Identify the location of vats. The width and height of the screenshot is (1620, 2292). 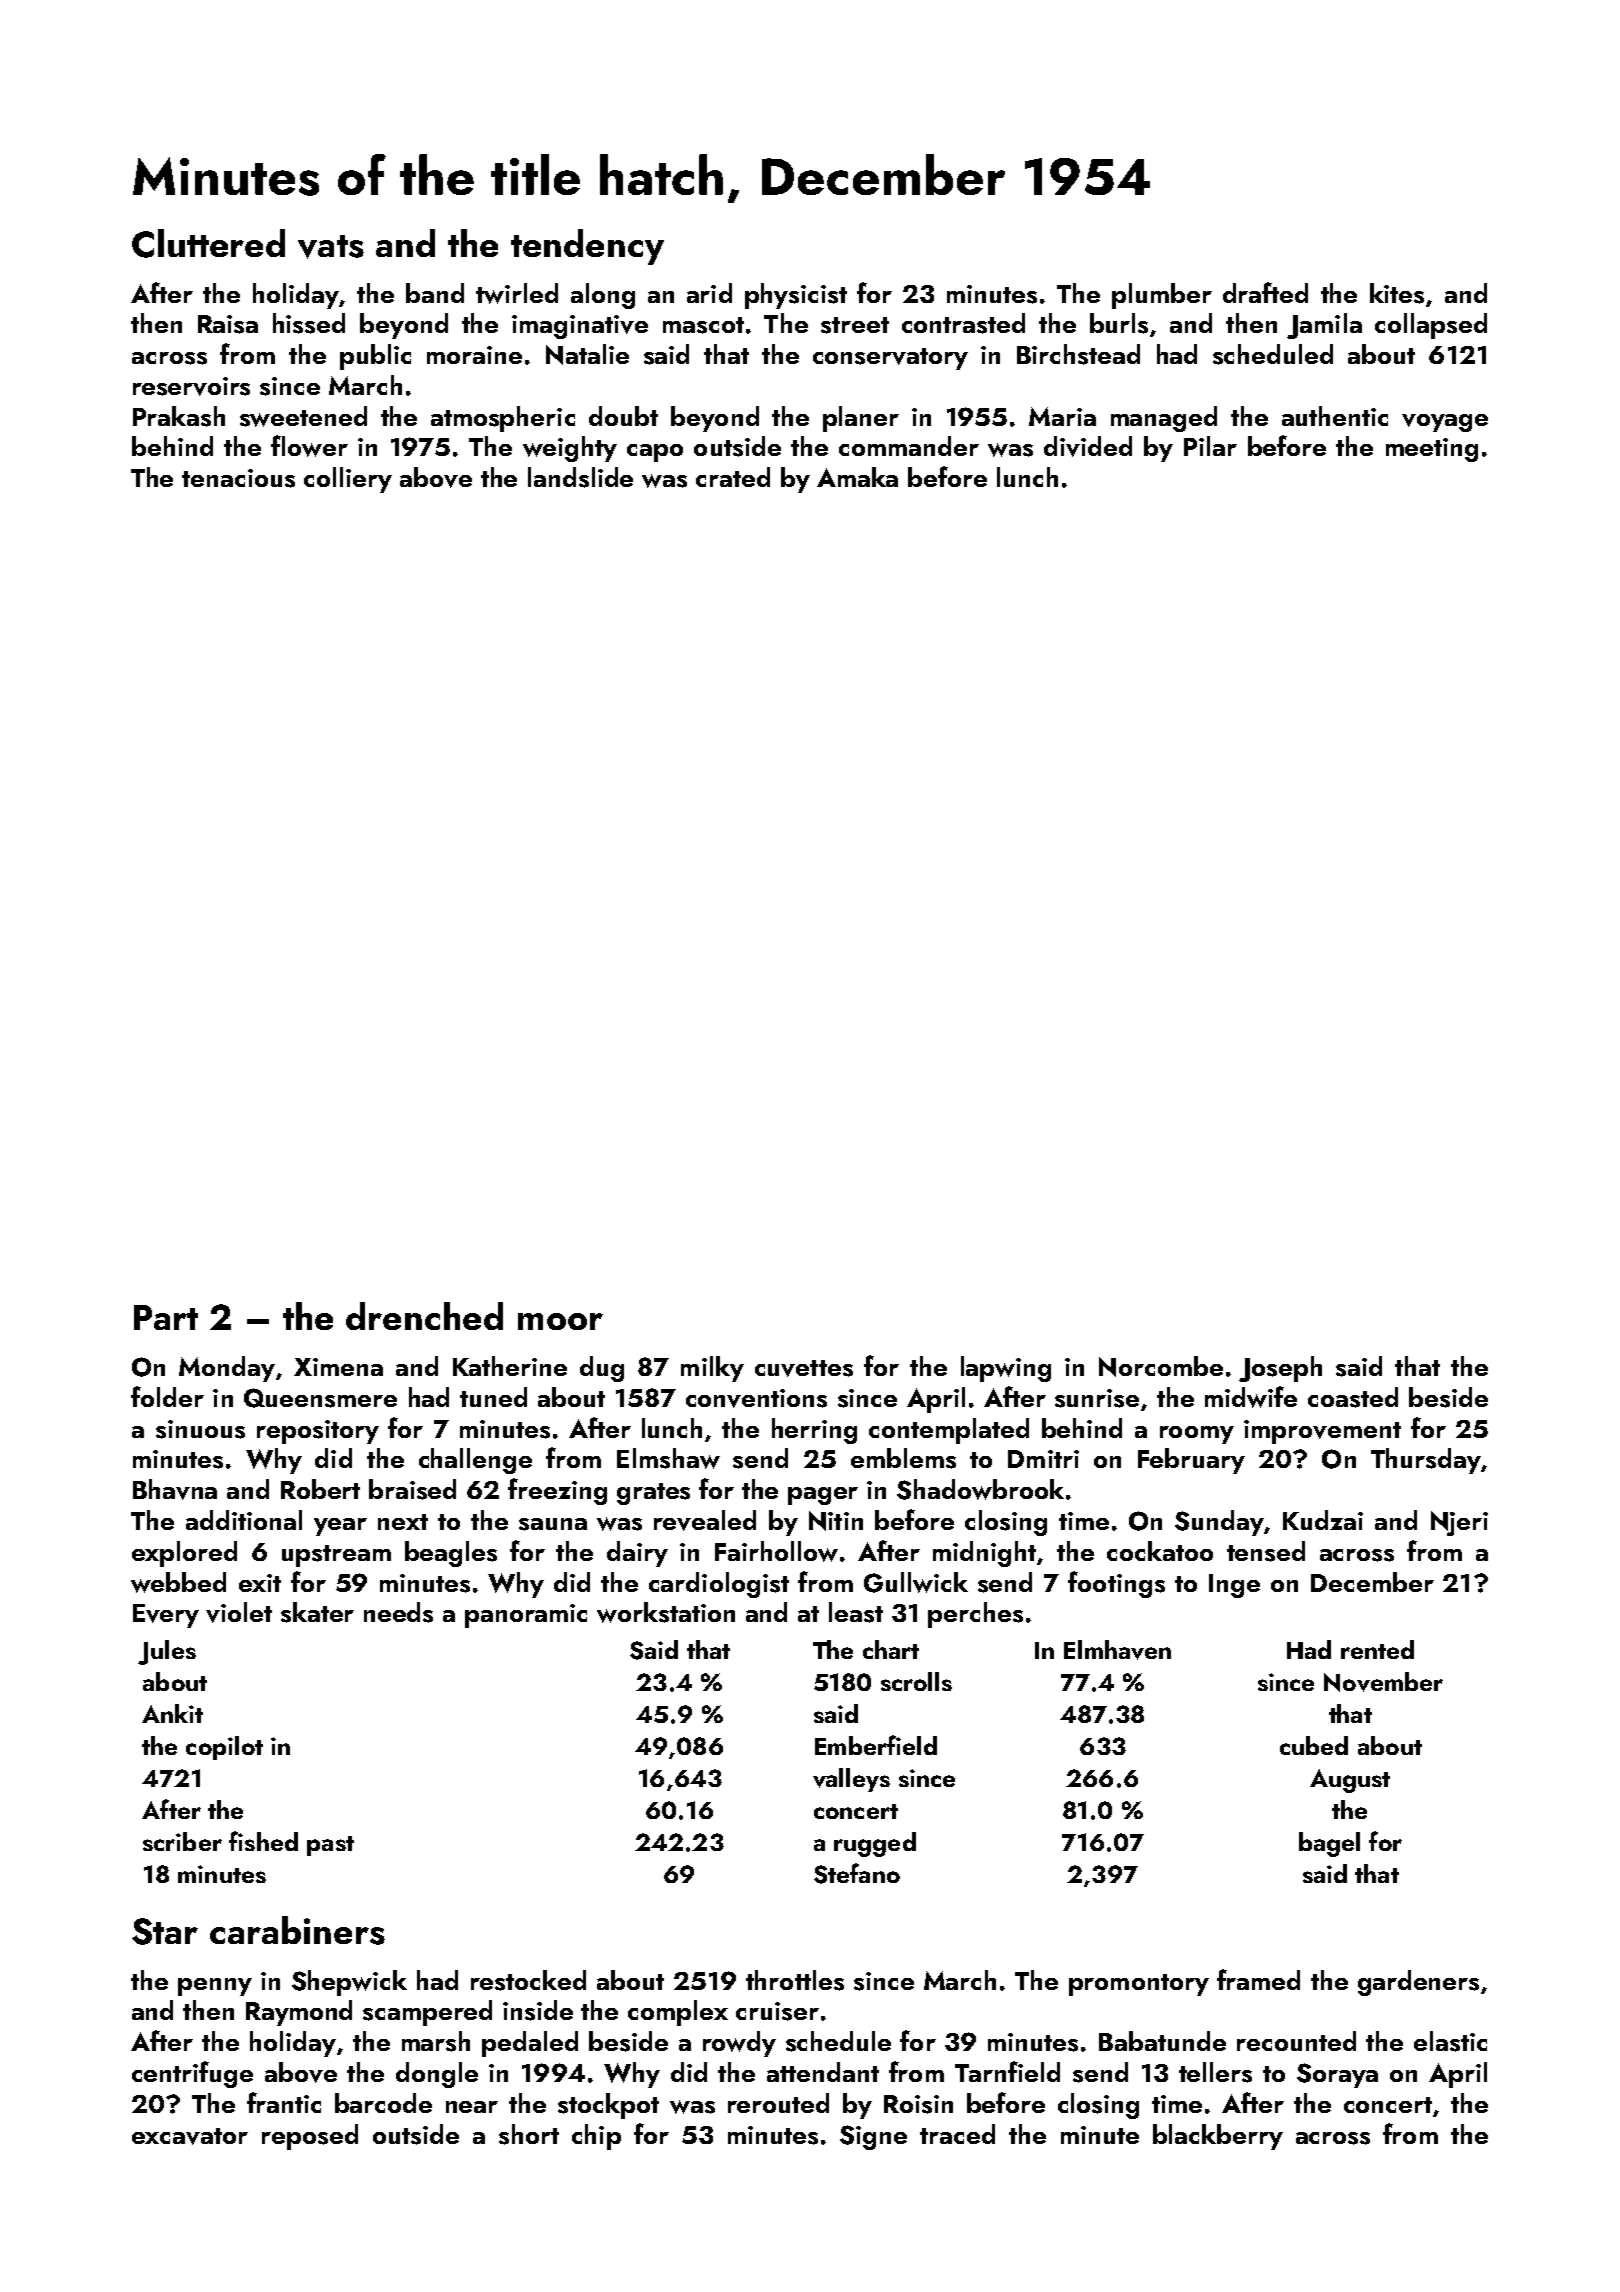
(331, 247).
